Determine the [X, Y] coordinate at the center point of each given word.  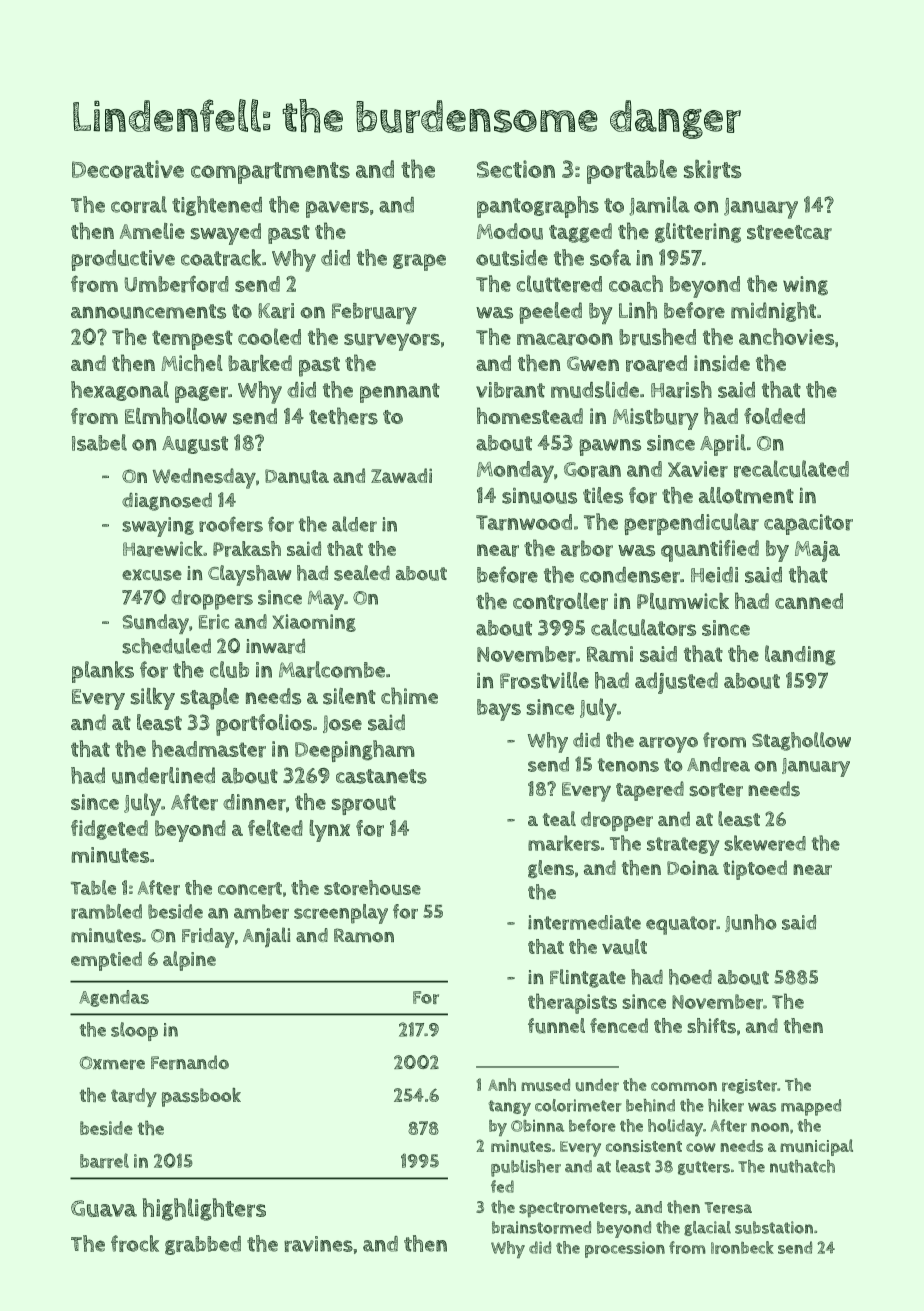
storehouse [372, 887]
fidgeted [109, 830]
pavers [337, 209]
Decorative [128, 169]
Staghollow [801, 741]
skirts [712, 169]
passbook [201, 1097]
